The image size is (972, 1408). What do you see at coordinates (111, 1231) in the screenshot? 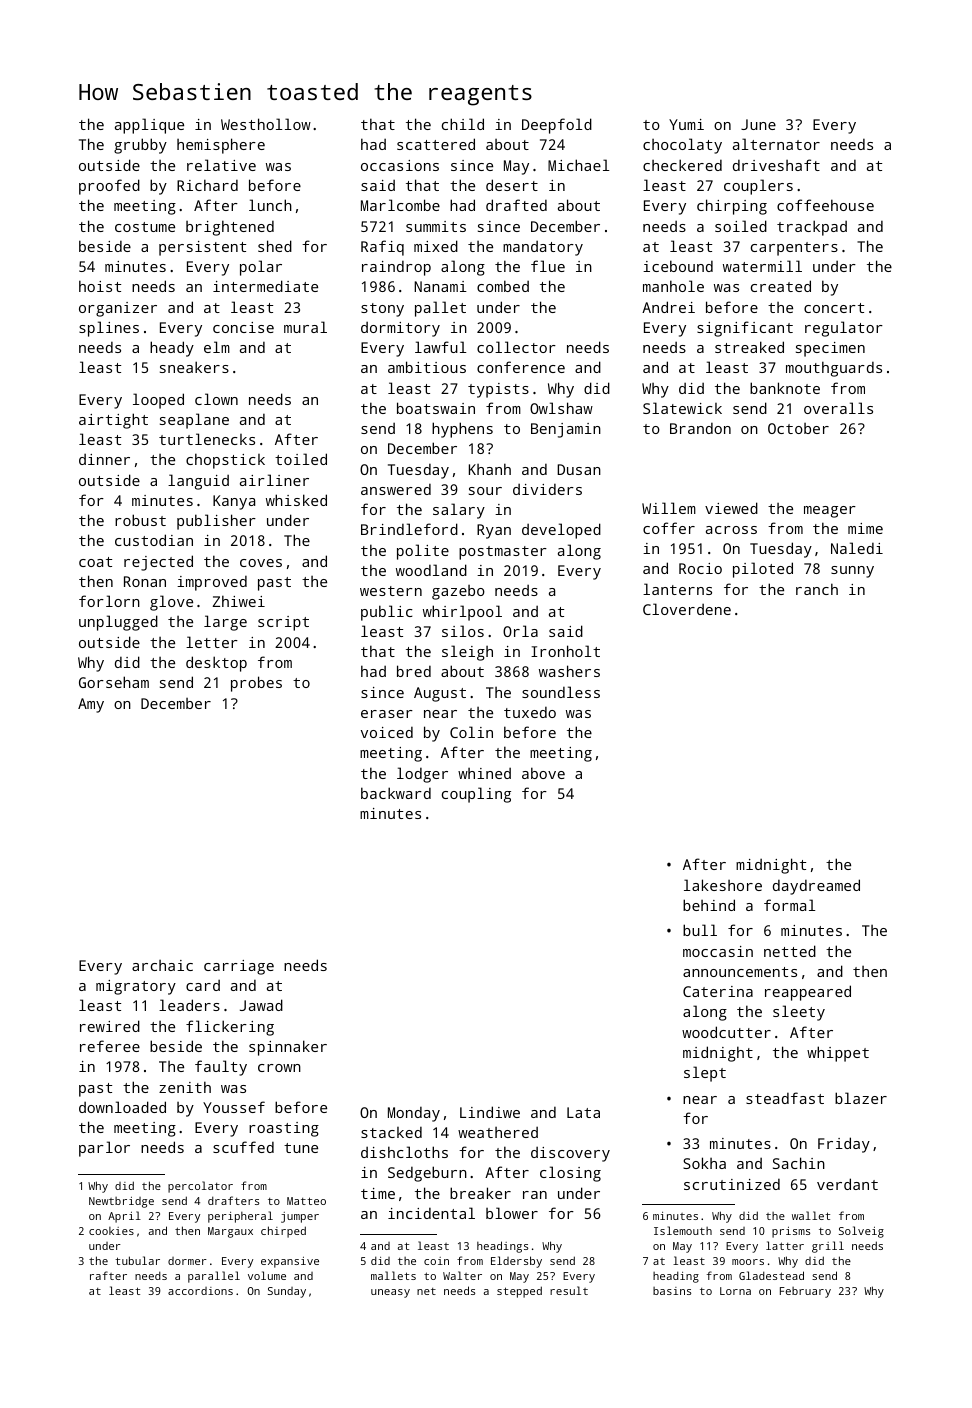
I see `cookies` at bounding box center [111, 1231].
